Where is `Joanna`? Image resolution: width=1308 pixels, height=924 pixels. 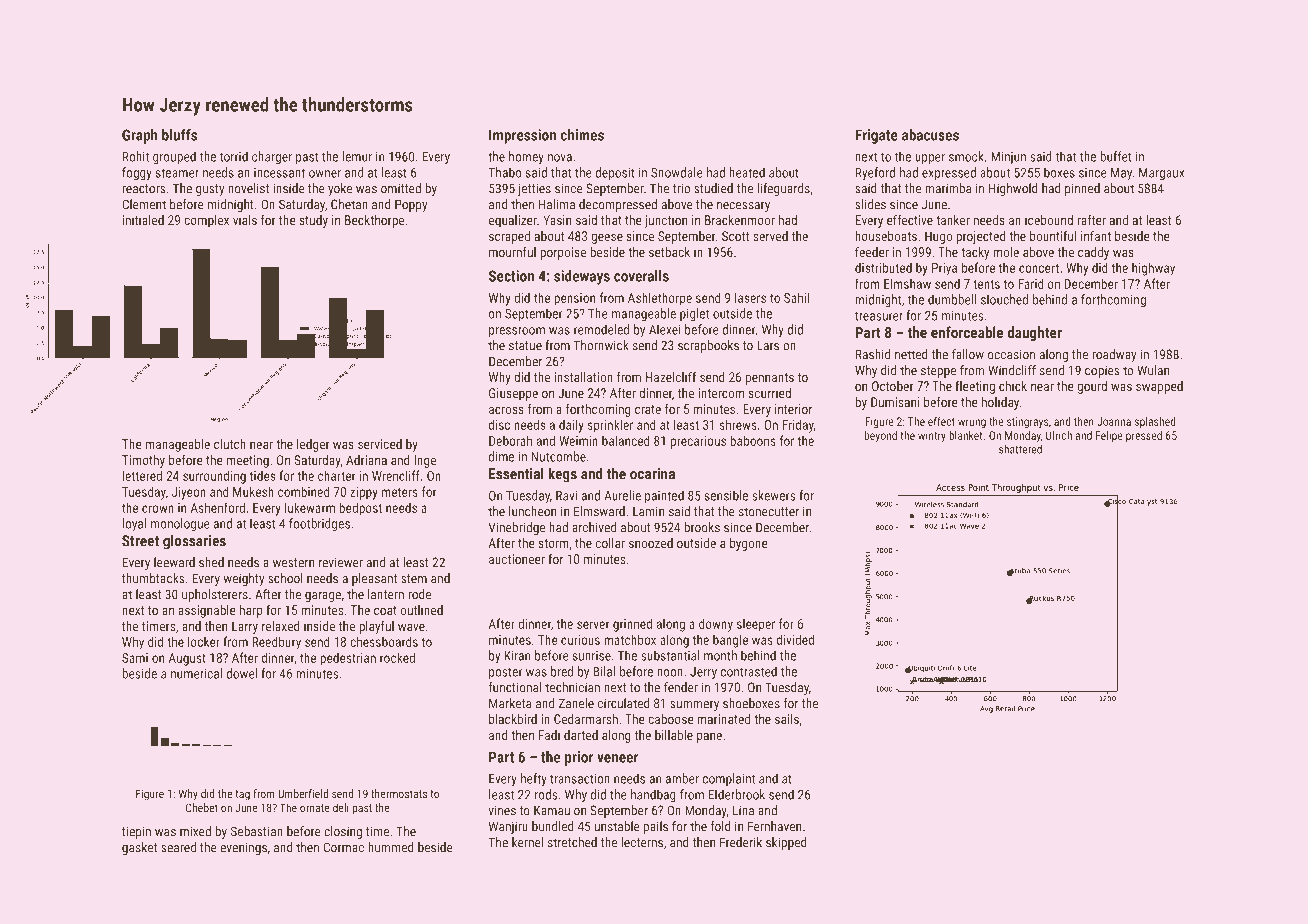
Joanna is located at coordinates (1114, 421).
